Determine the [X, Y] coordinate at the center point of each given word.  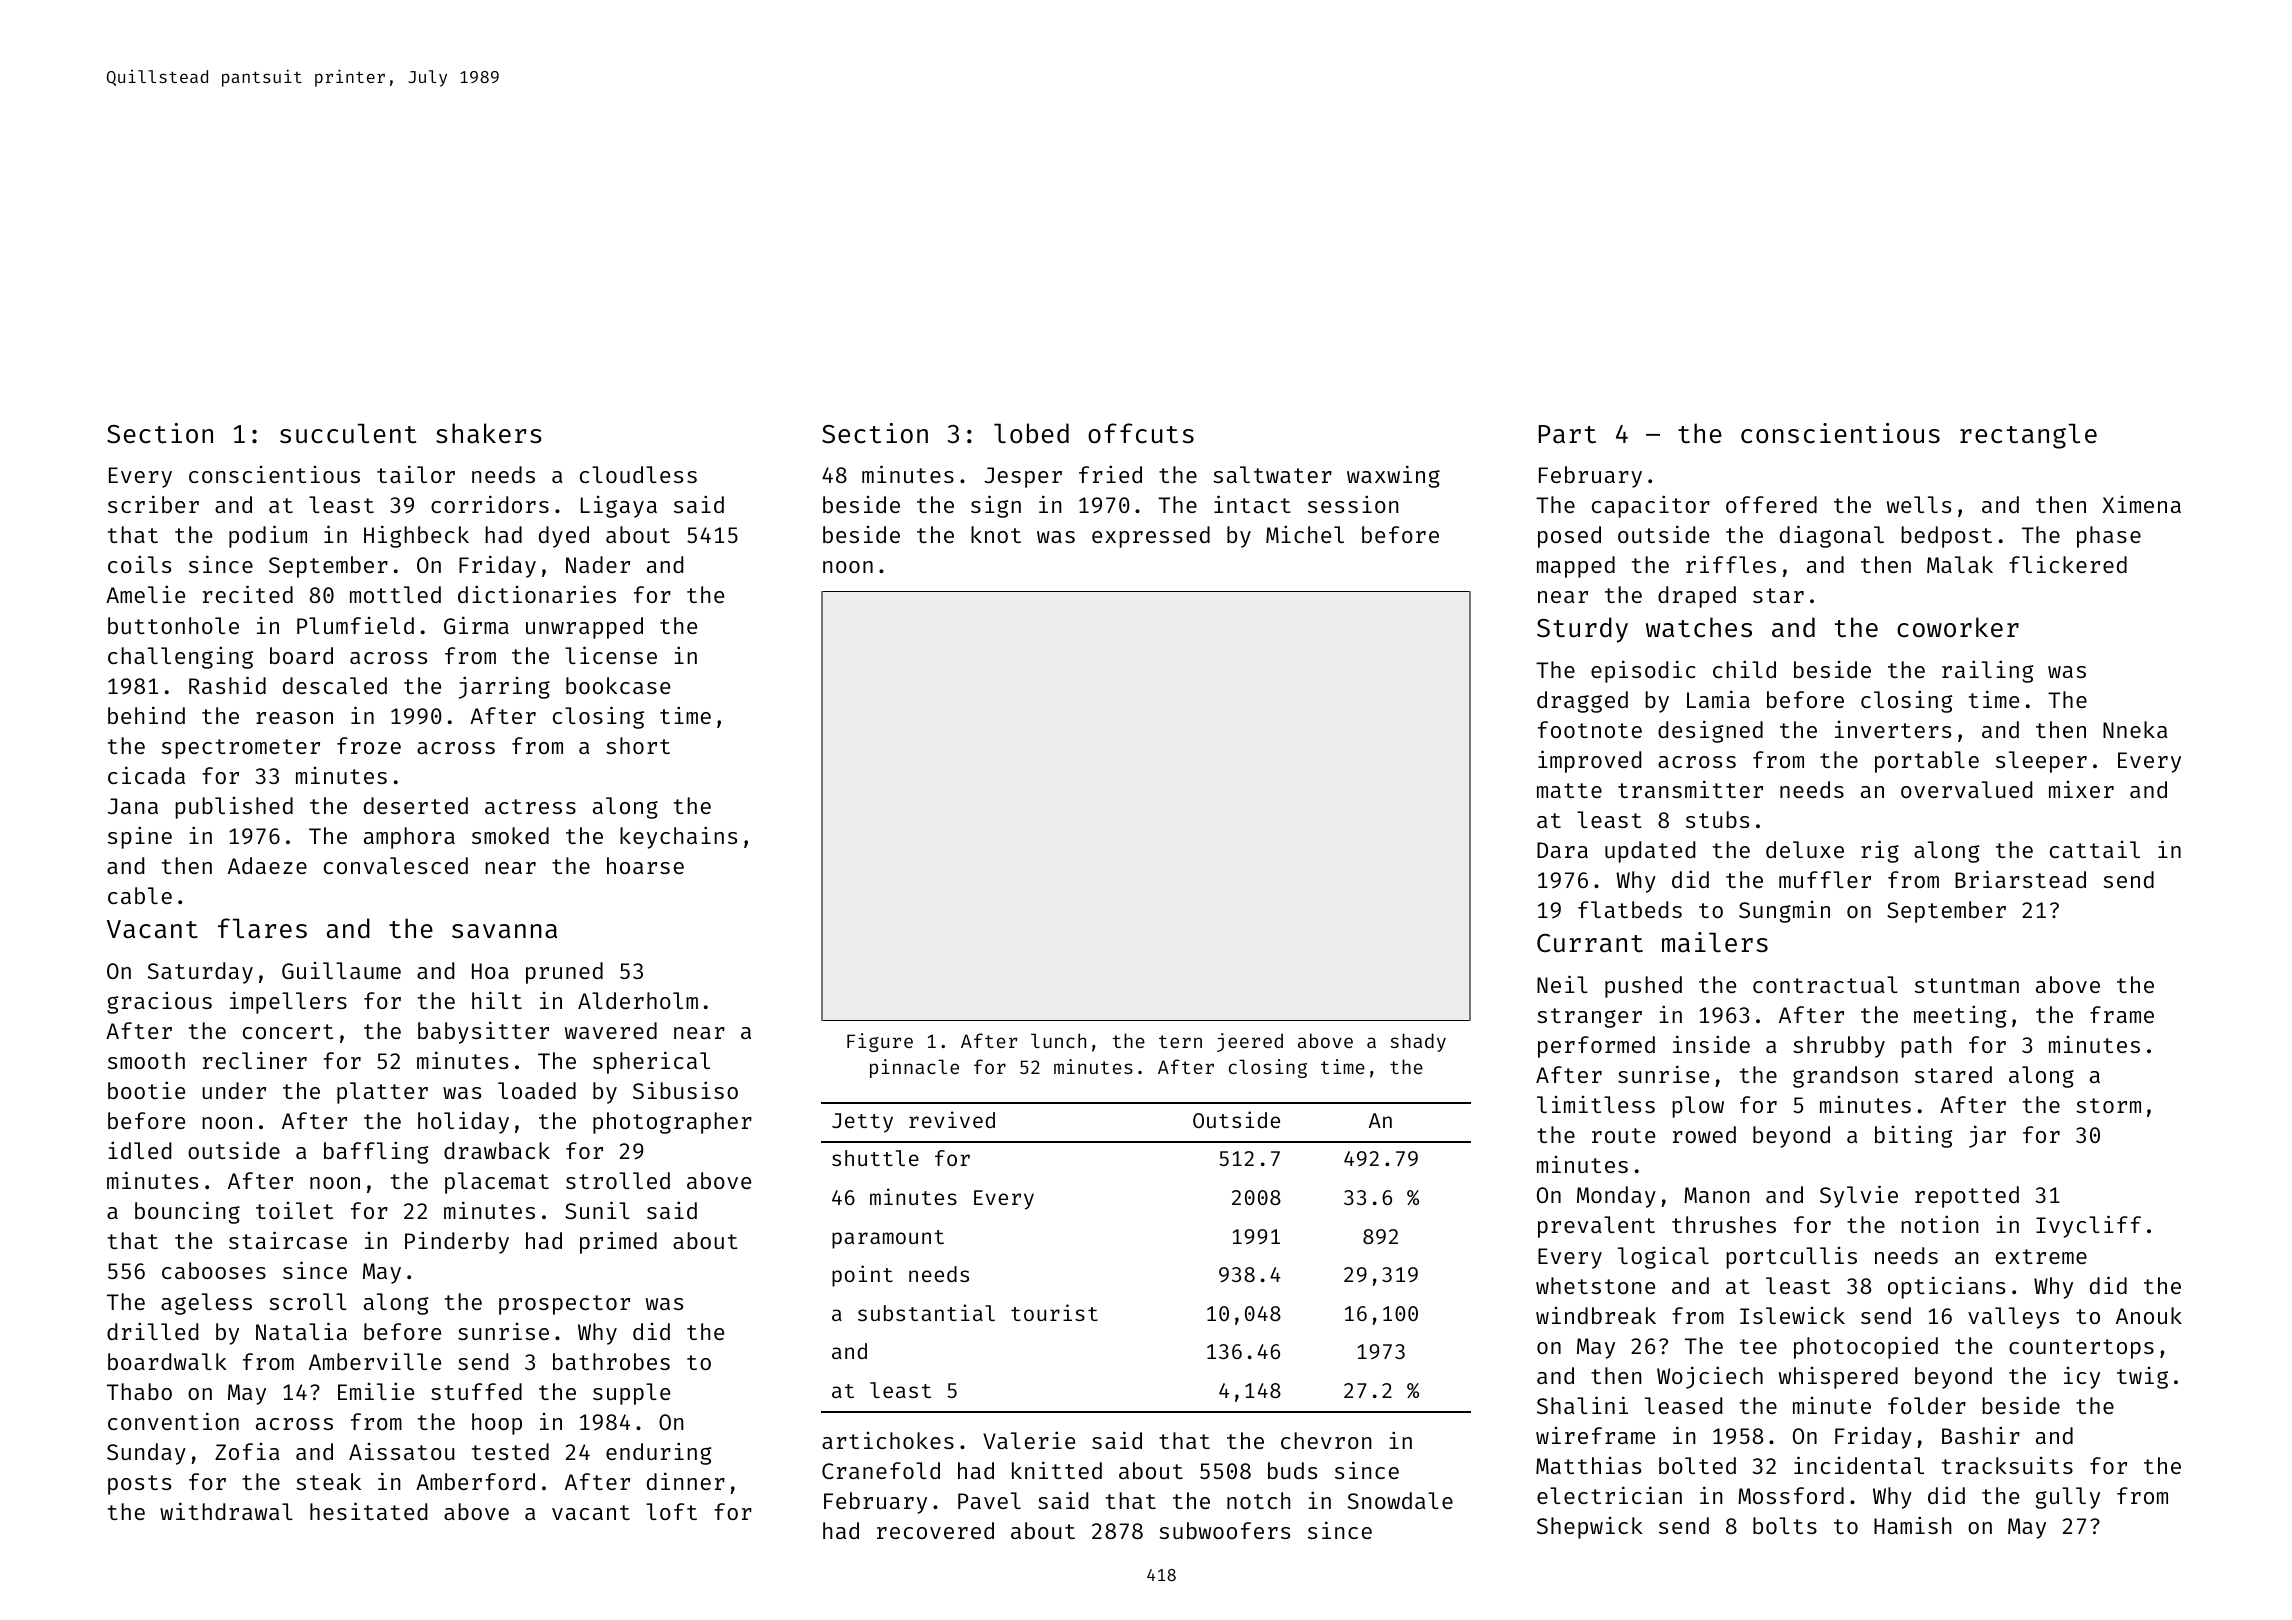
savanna [504, 931]
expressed [1151, 537]
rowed [1704, 1134]
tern [1180, 1041]
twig [2142, 1378]
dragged [1582, 702]
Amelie [145, 594]
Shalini [1582, 1405]
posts [139, 1485]
